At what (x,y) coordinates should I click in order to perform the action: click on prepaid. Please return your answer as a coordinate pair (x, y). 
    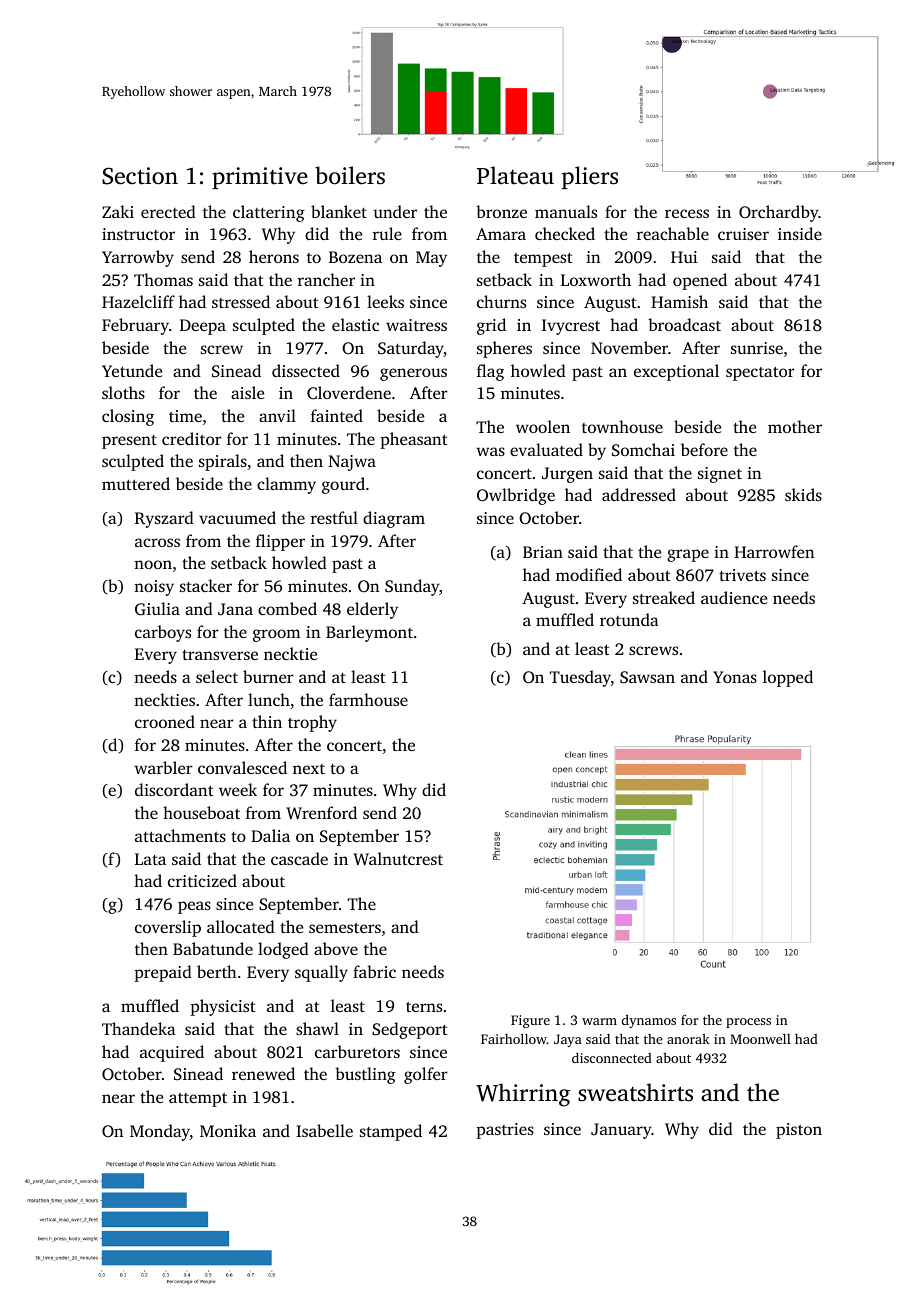
    Looking at the image, I should click on (163, 973).
